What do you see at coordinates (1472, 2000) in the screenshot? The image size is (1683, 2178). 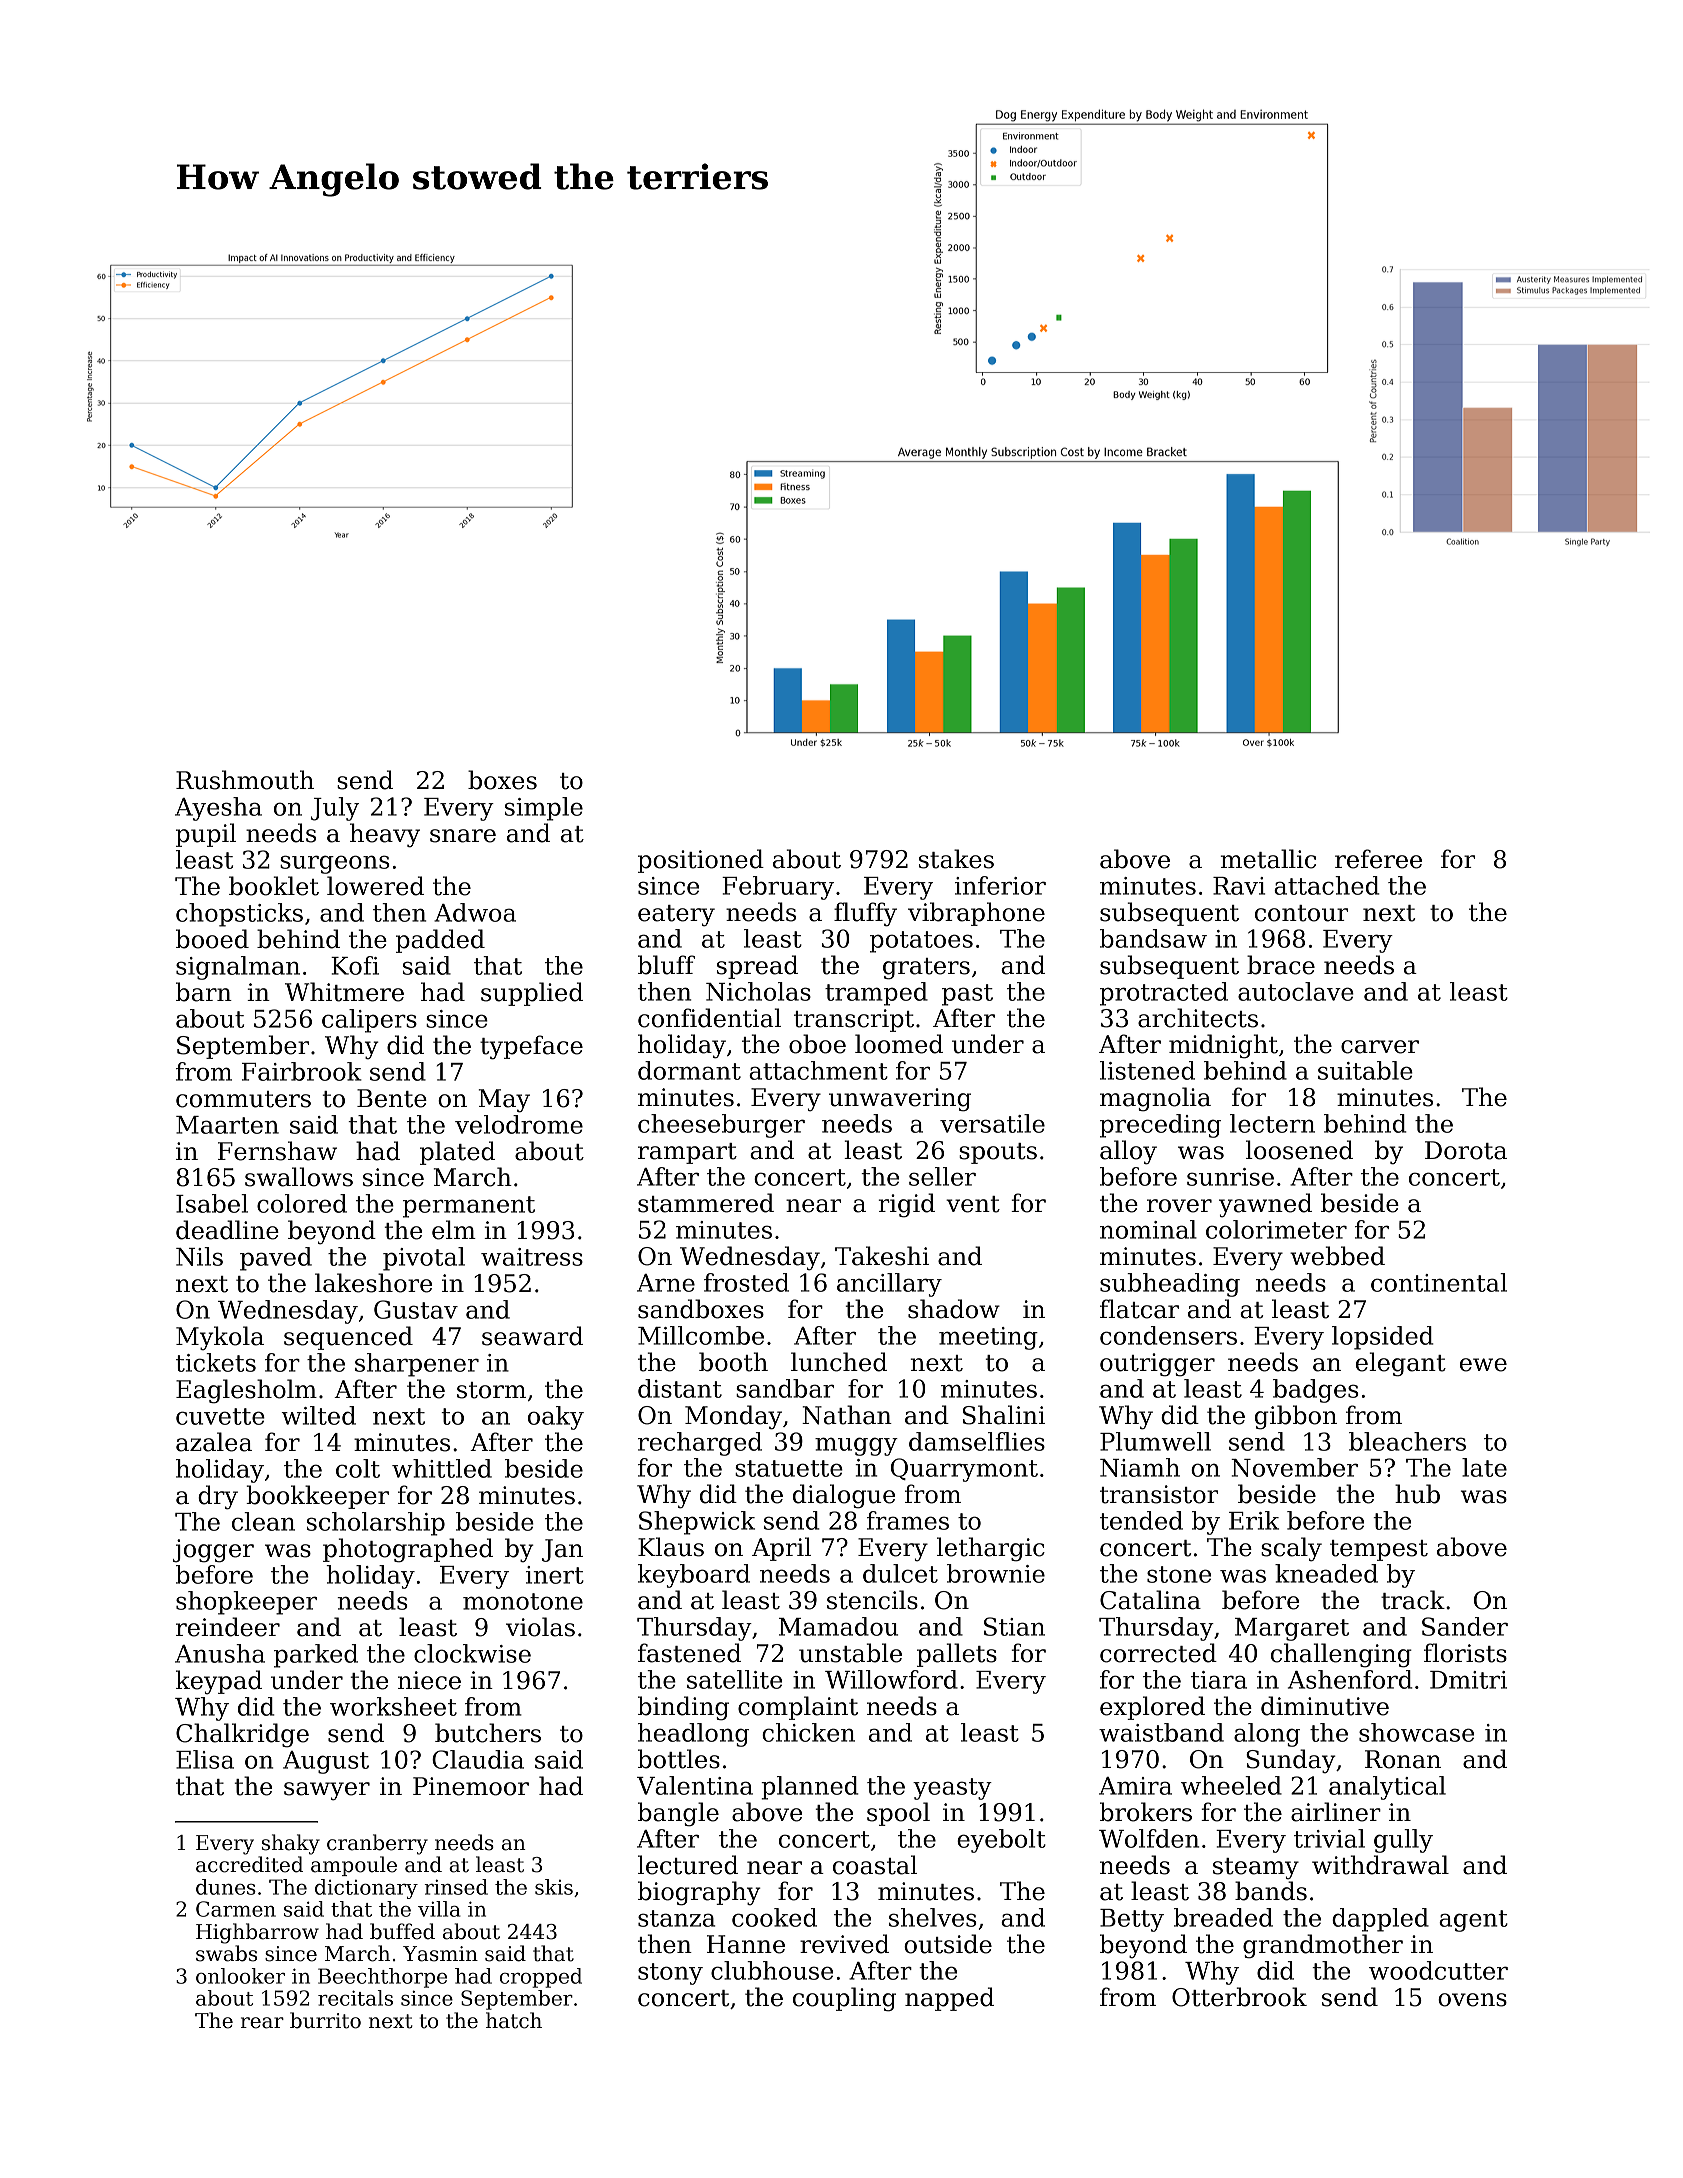 I see `ovens` at bounding box center [1472, 2000].
